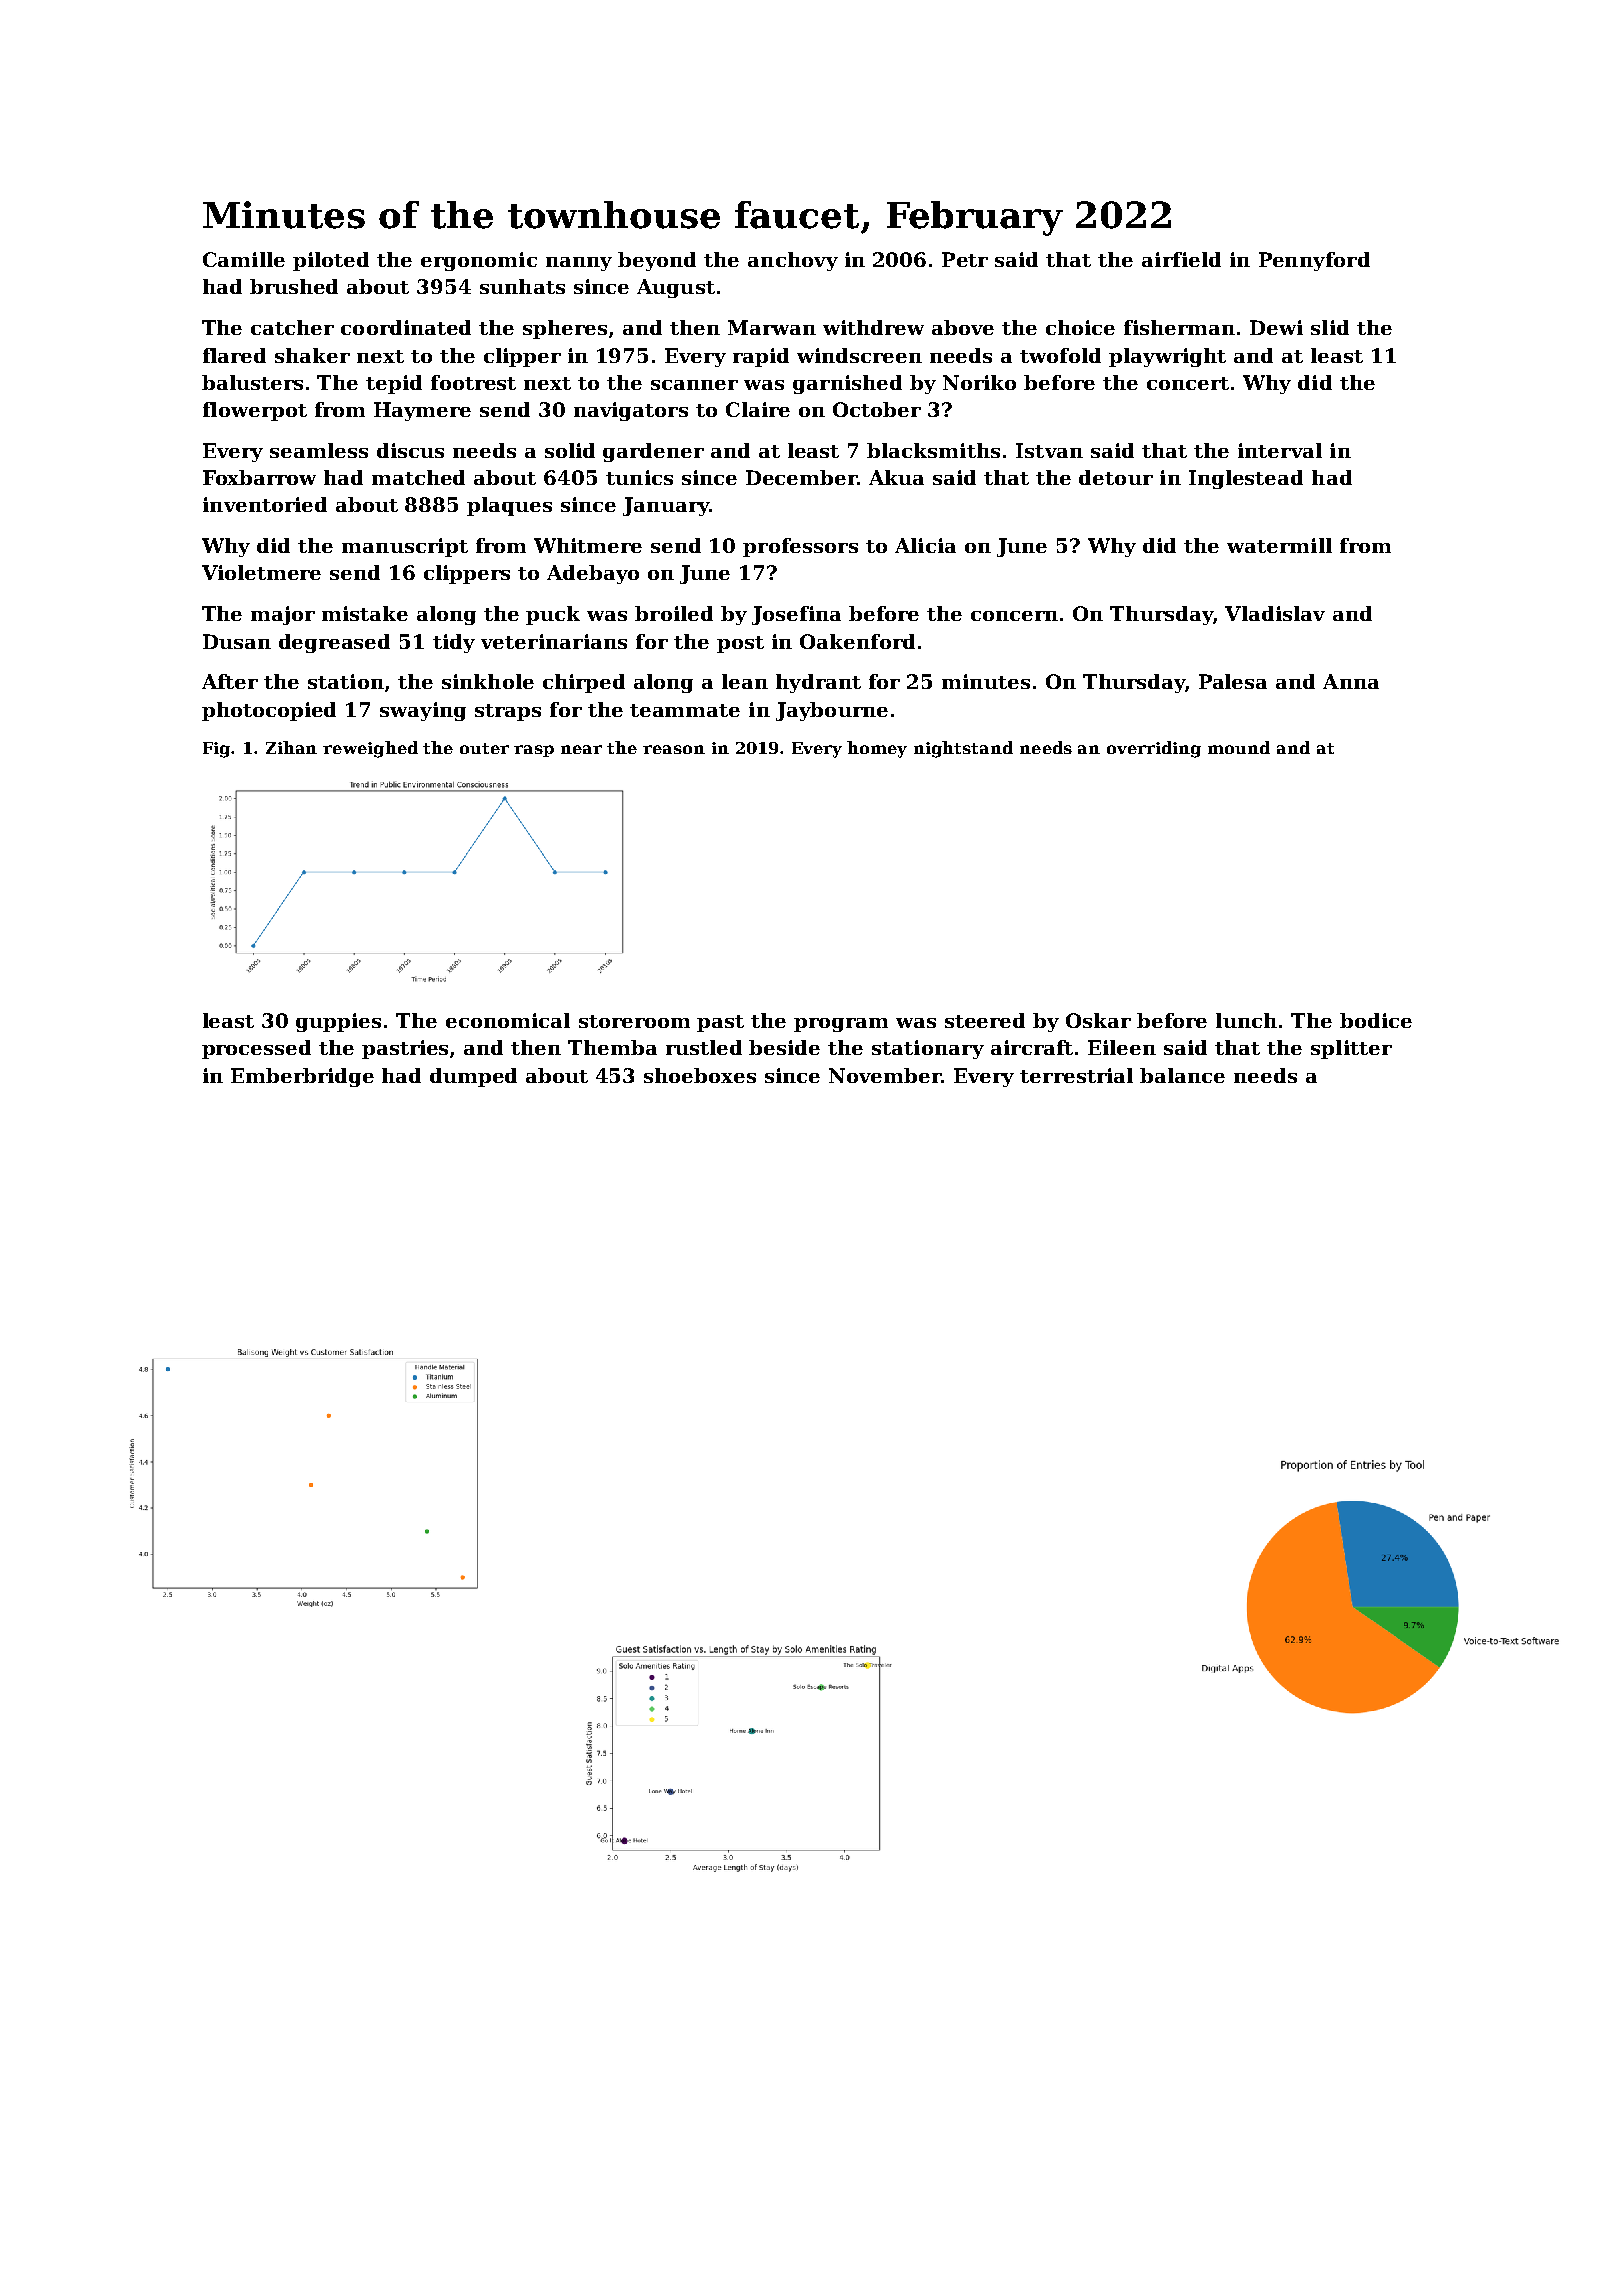 This screenshot has width=1620, height=2292. What do you see at coordinates (256, 1049) in the screenshot?
I see `processed` at bounding box center [256, 1049].
